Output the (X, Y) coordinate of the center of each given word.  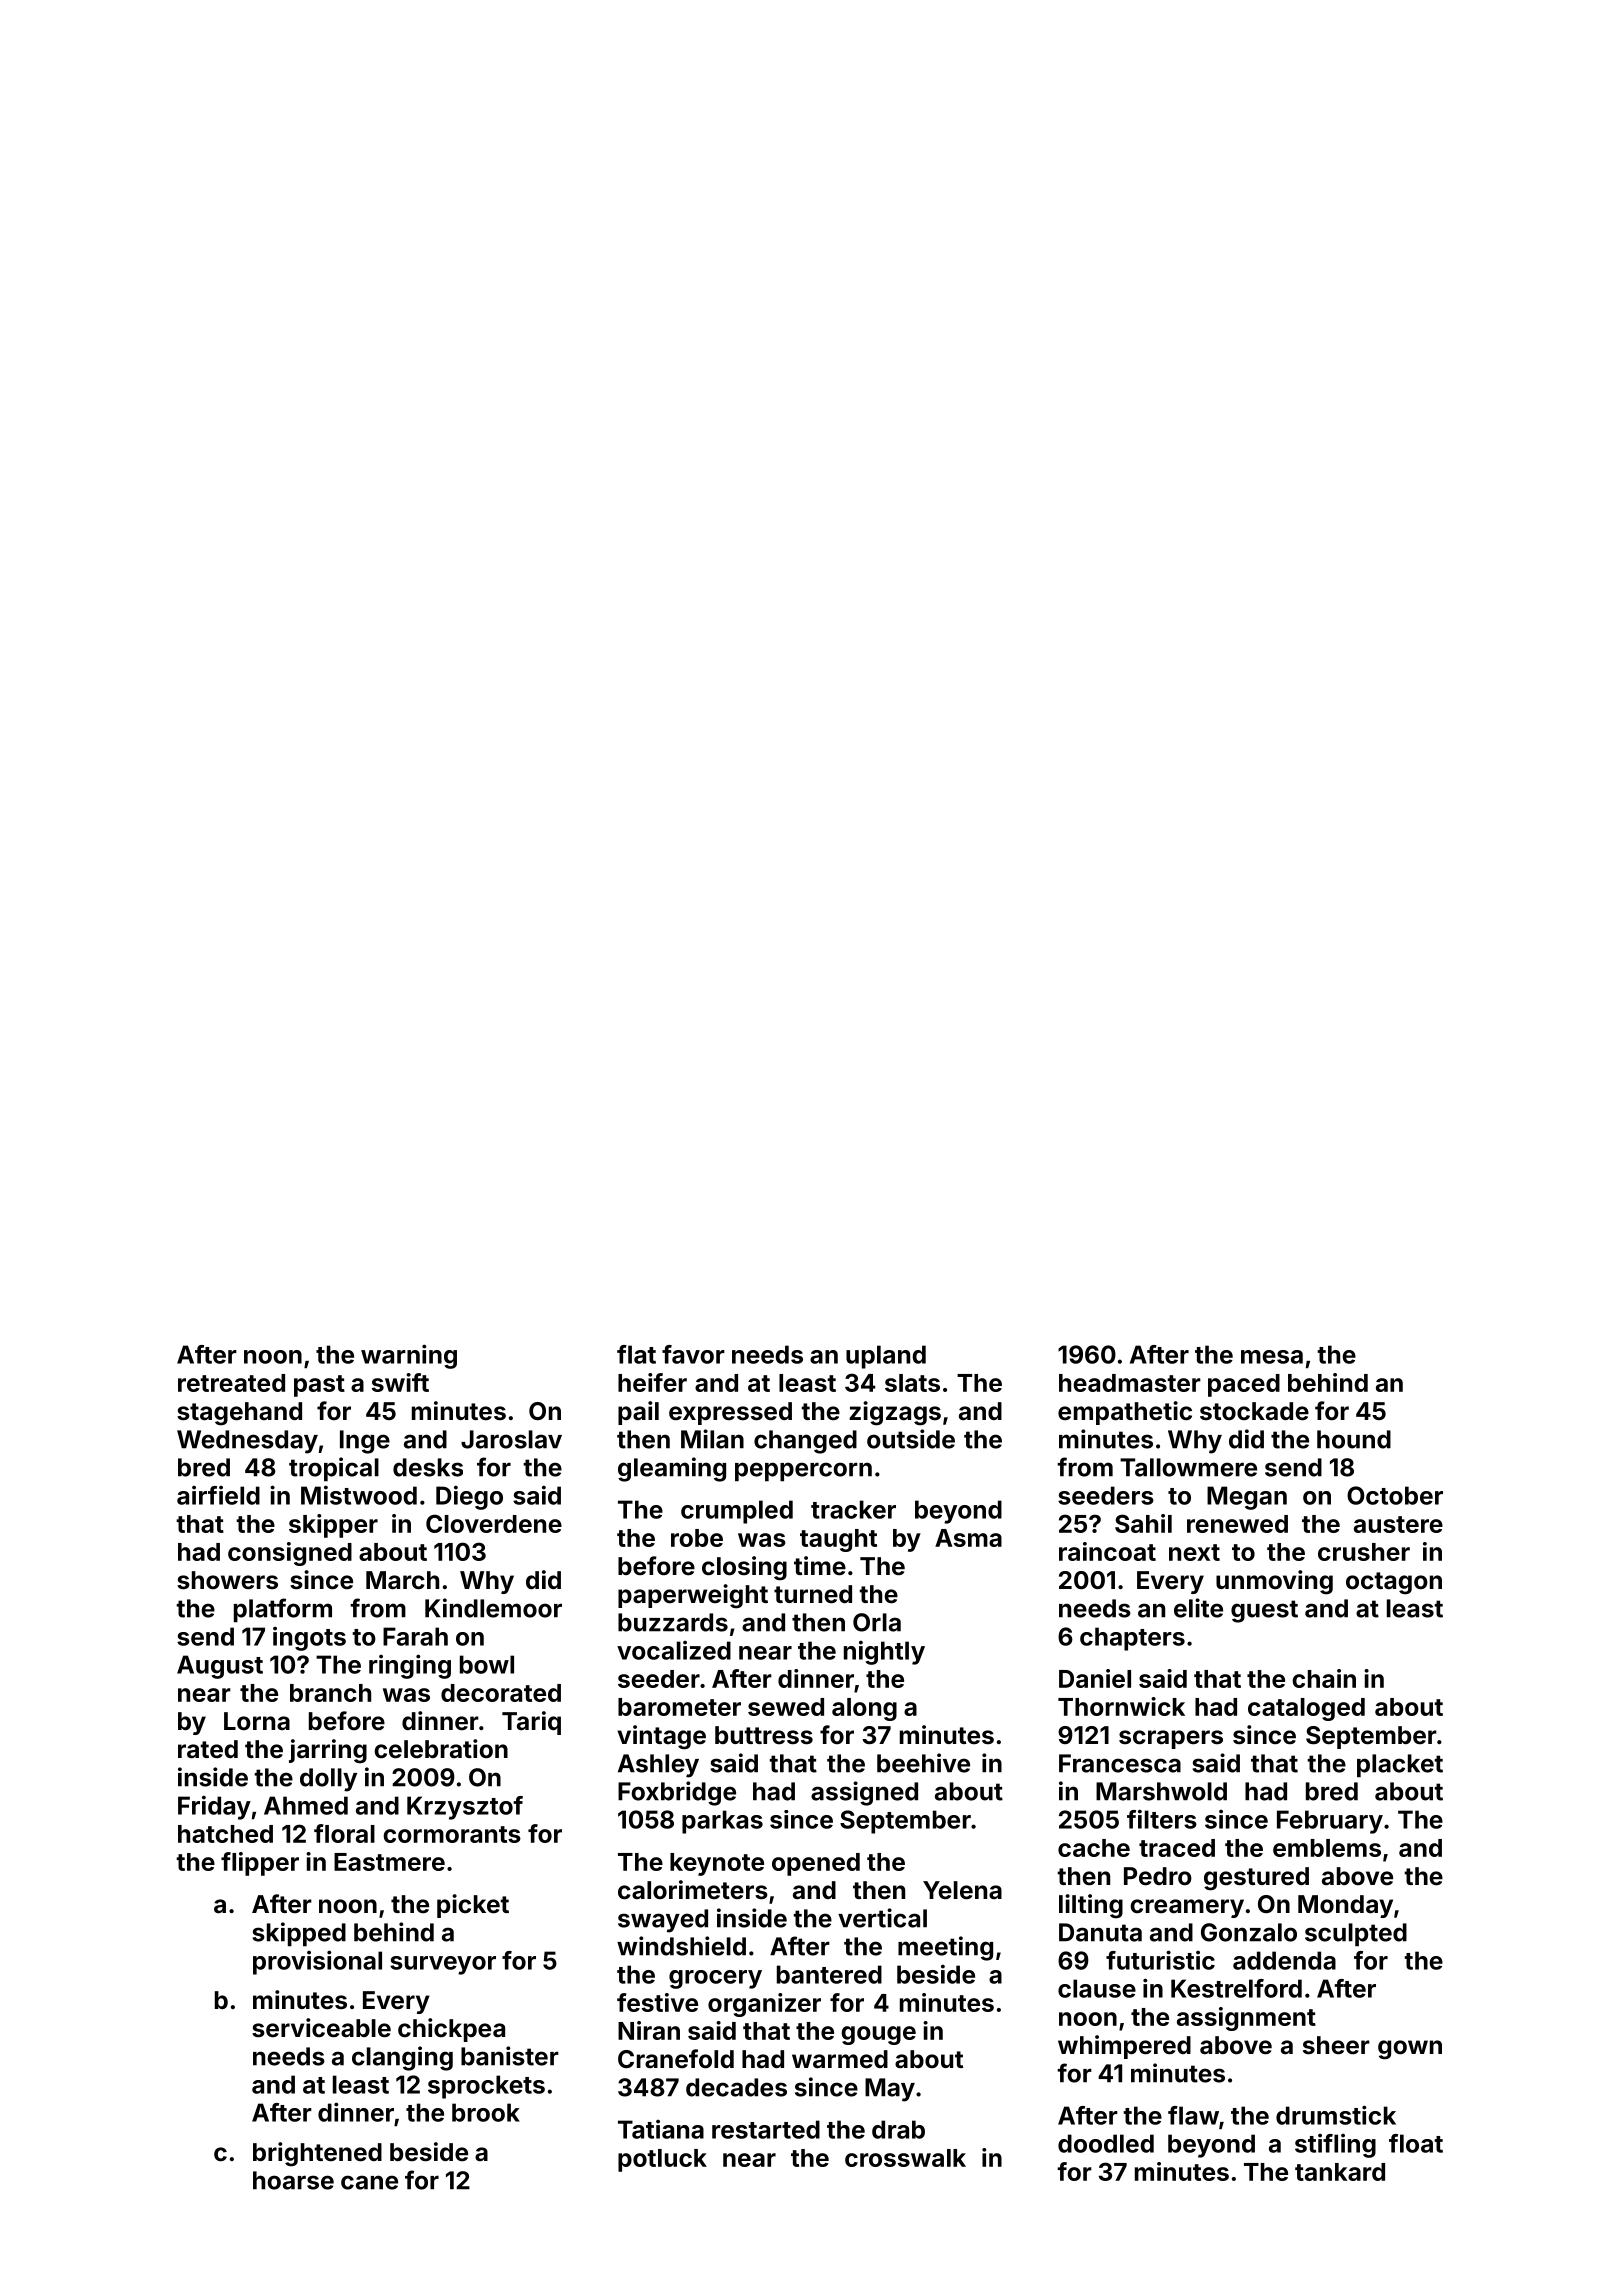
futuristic (1160, 1960)
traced (1177, 1848)
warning (409, 1356)
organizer (764, 2005)
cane (369, 2182)
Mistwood (359, 1495)
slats (912, 1383)
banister (510, 2056)
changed (805, 1442)
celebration (441, 1749)
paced (1244, 1385)
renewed (1237, 1524)
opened (816, 1864)
